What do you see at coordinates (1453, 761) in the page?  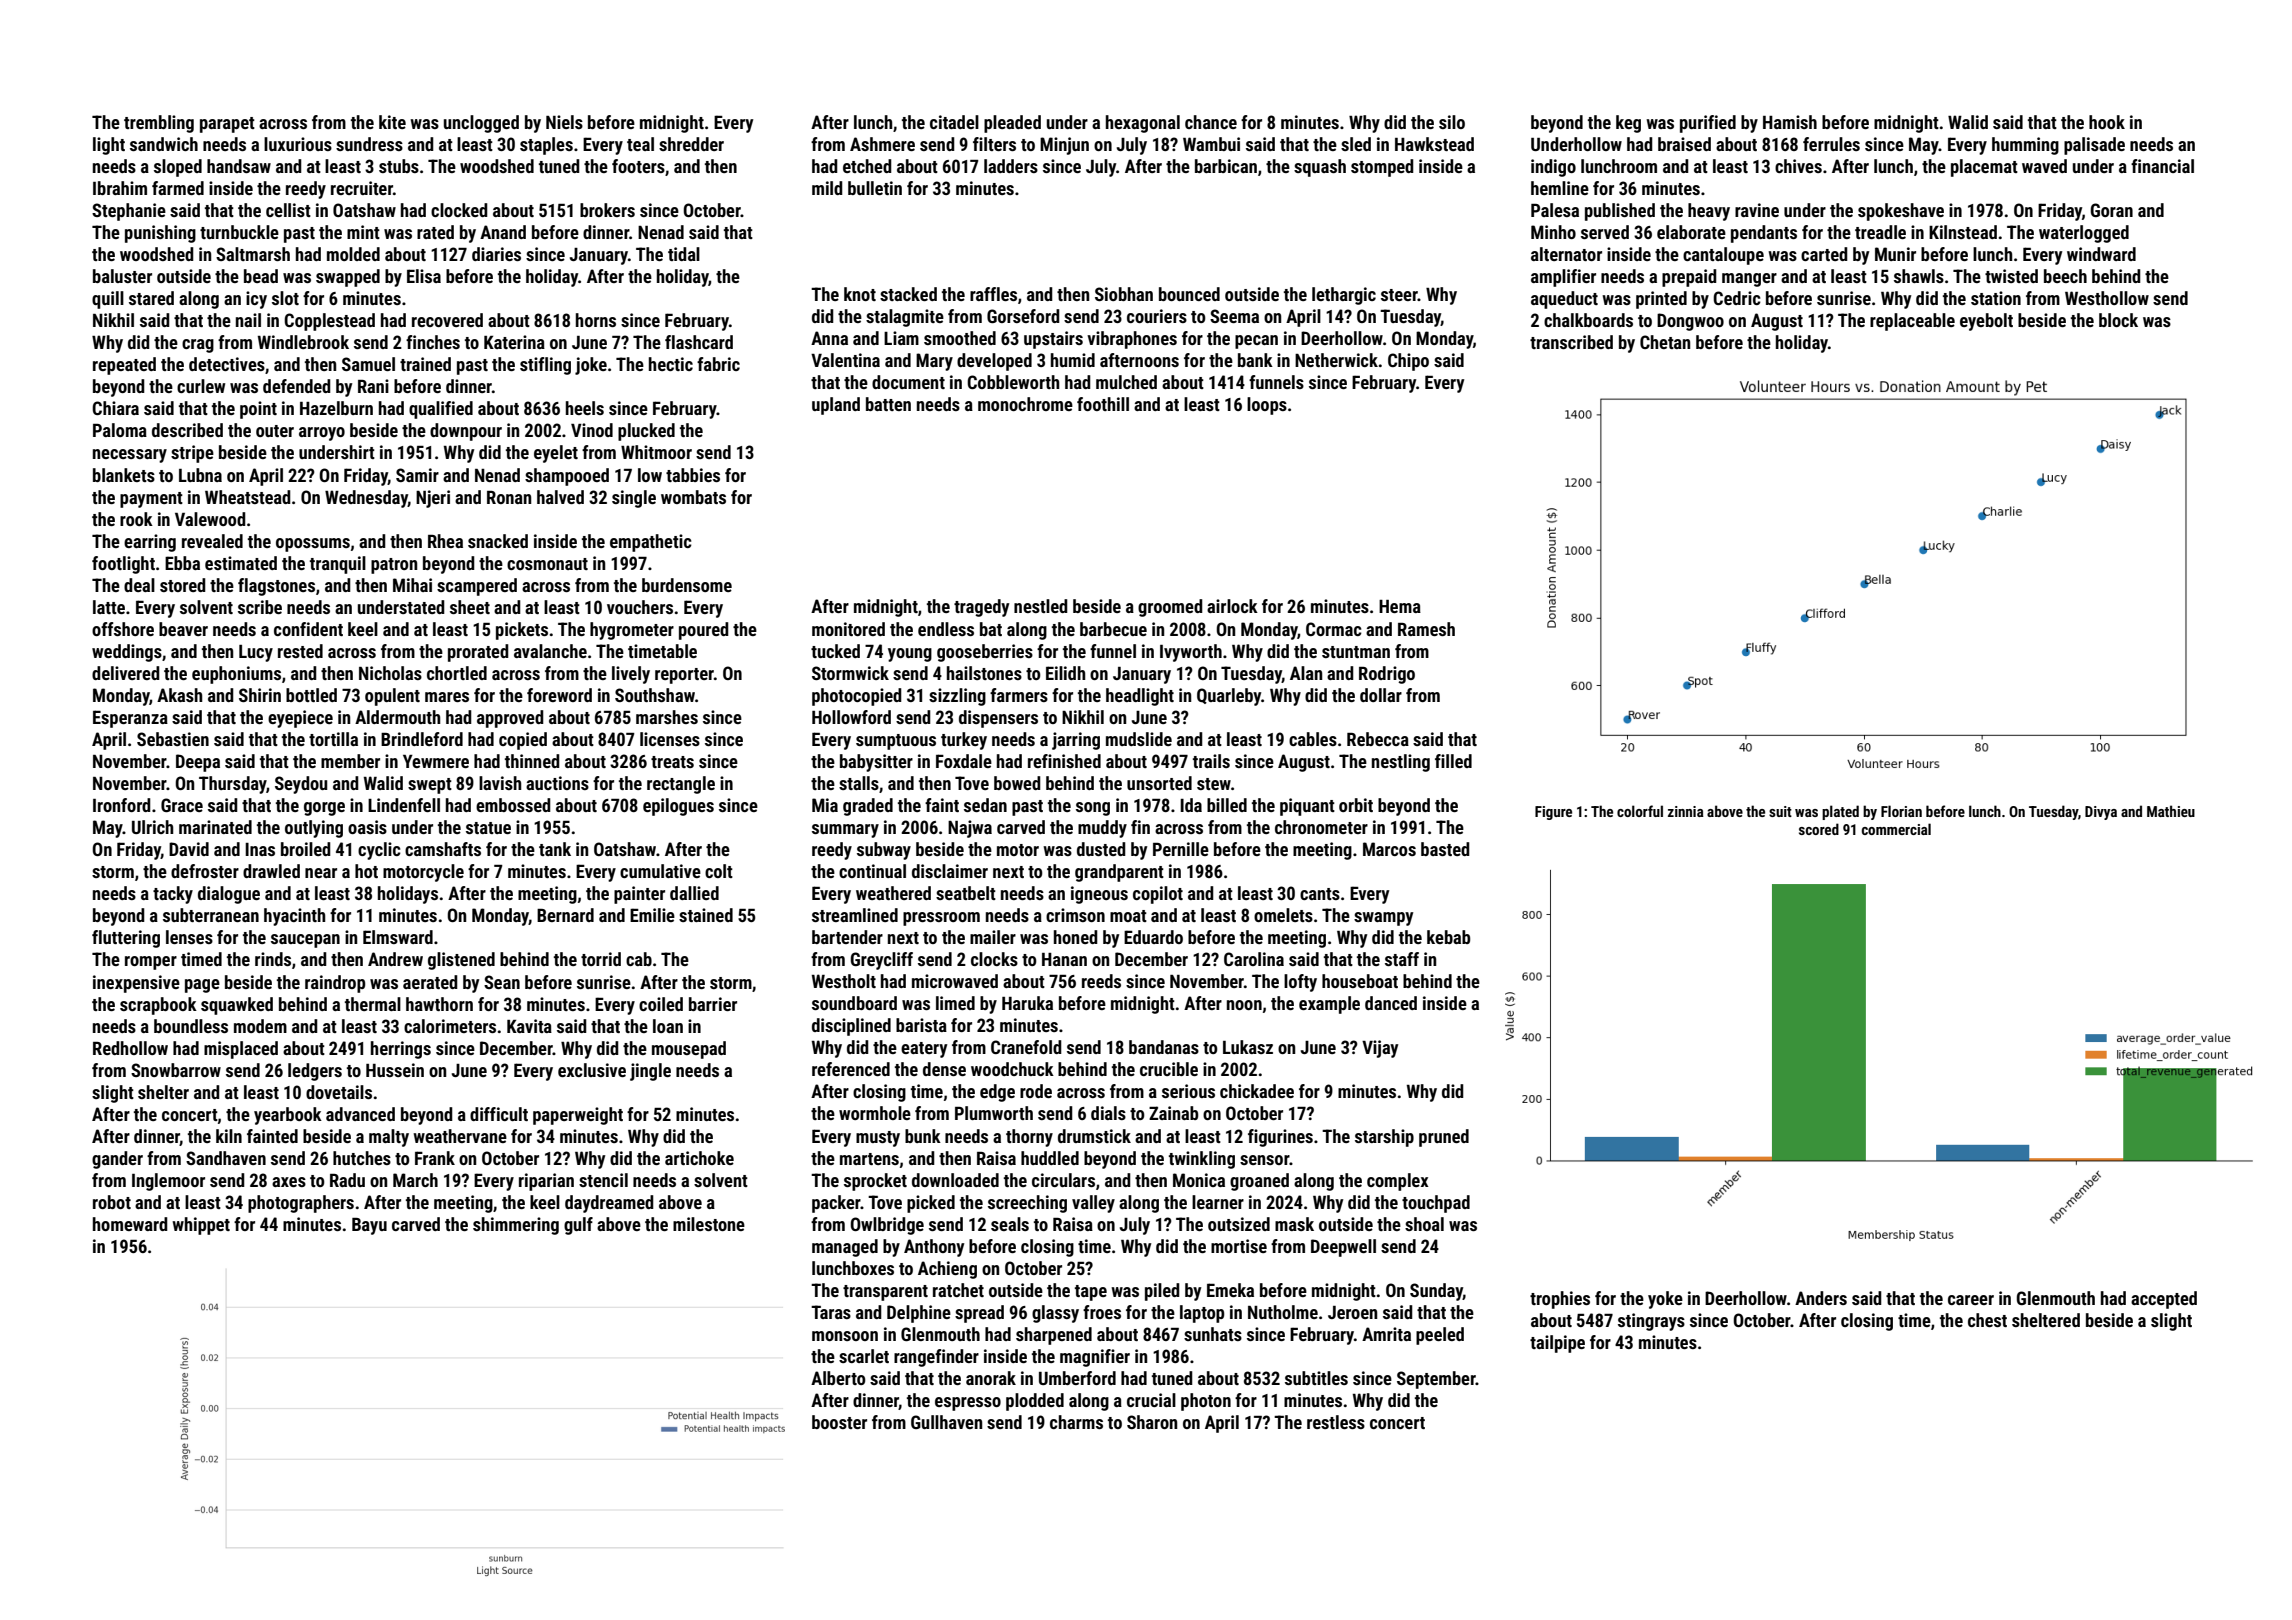 I see `filled` at bounding box center [1453, 761].
